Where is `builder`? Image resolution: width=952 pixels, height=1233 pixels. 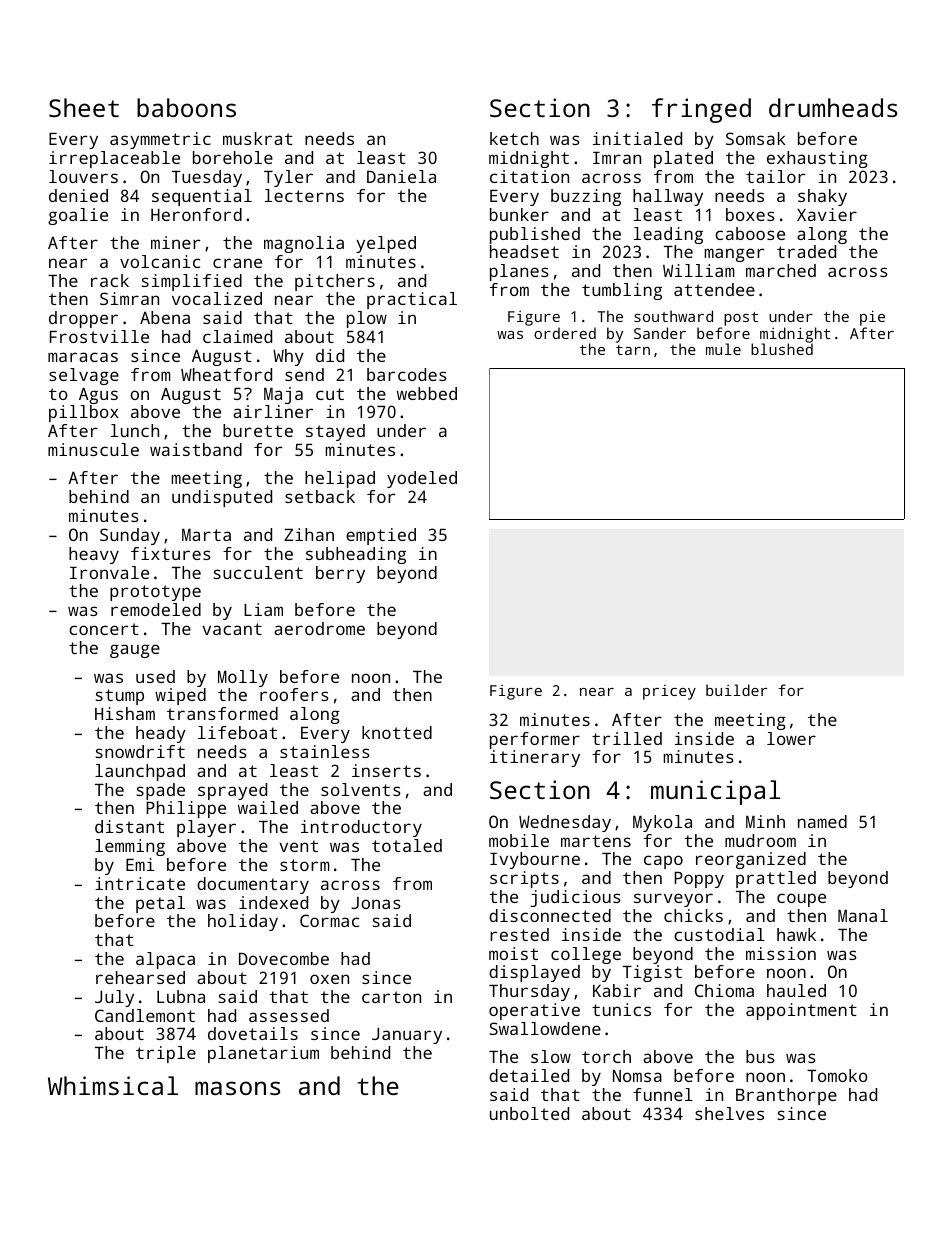 builder is located at coordinates (736, 690).
